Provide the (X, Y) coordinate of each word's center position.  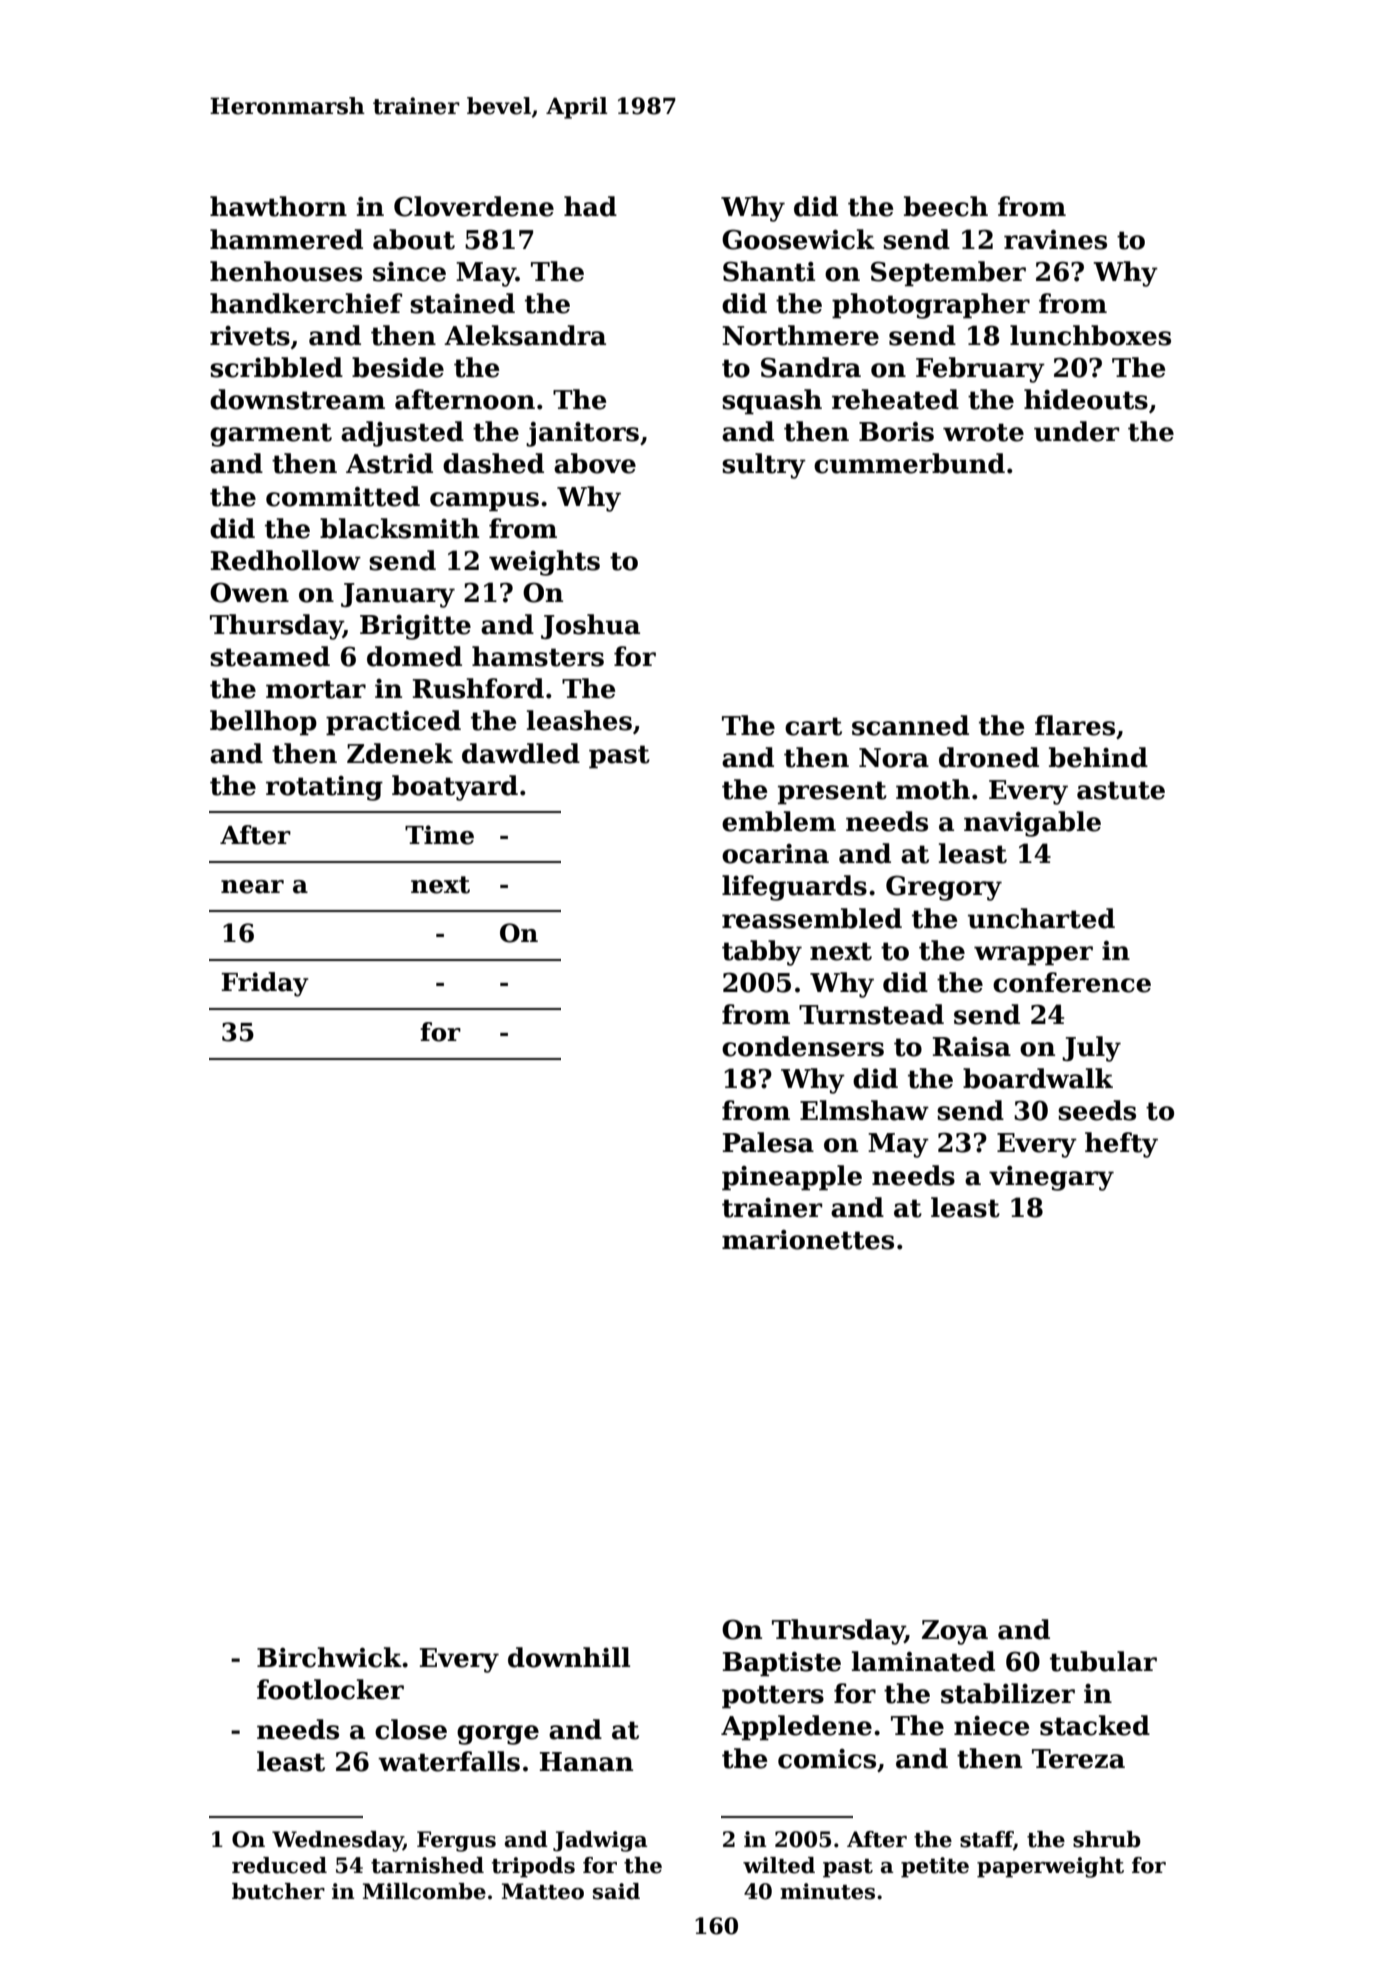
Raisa (972, 1047)
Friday (265, 984)
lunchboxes (1090, 335)
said (616, 1891)
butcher (278, 1891)
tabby (762, 953)
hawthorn (278, 206)
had (590, 206)
